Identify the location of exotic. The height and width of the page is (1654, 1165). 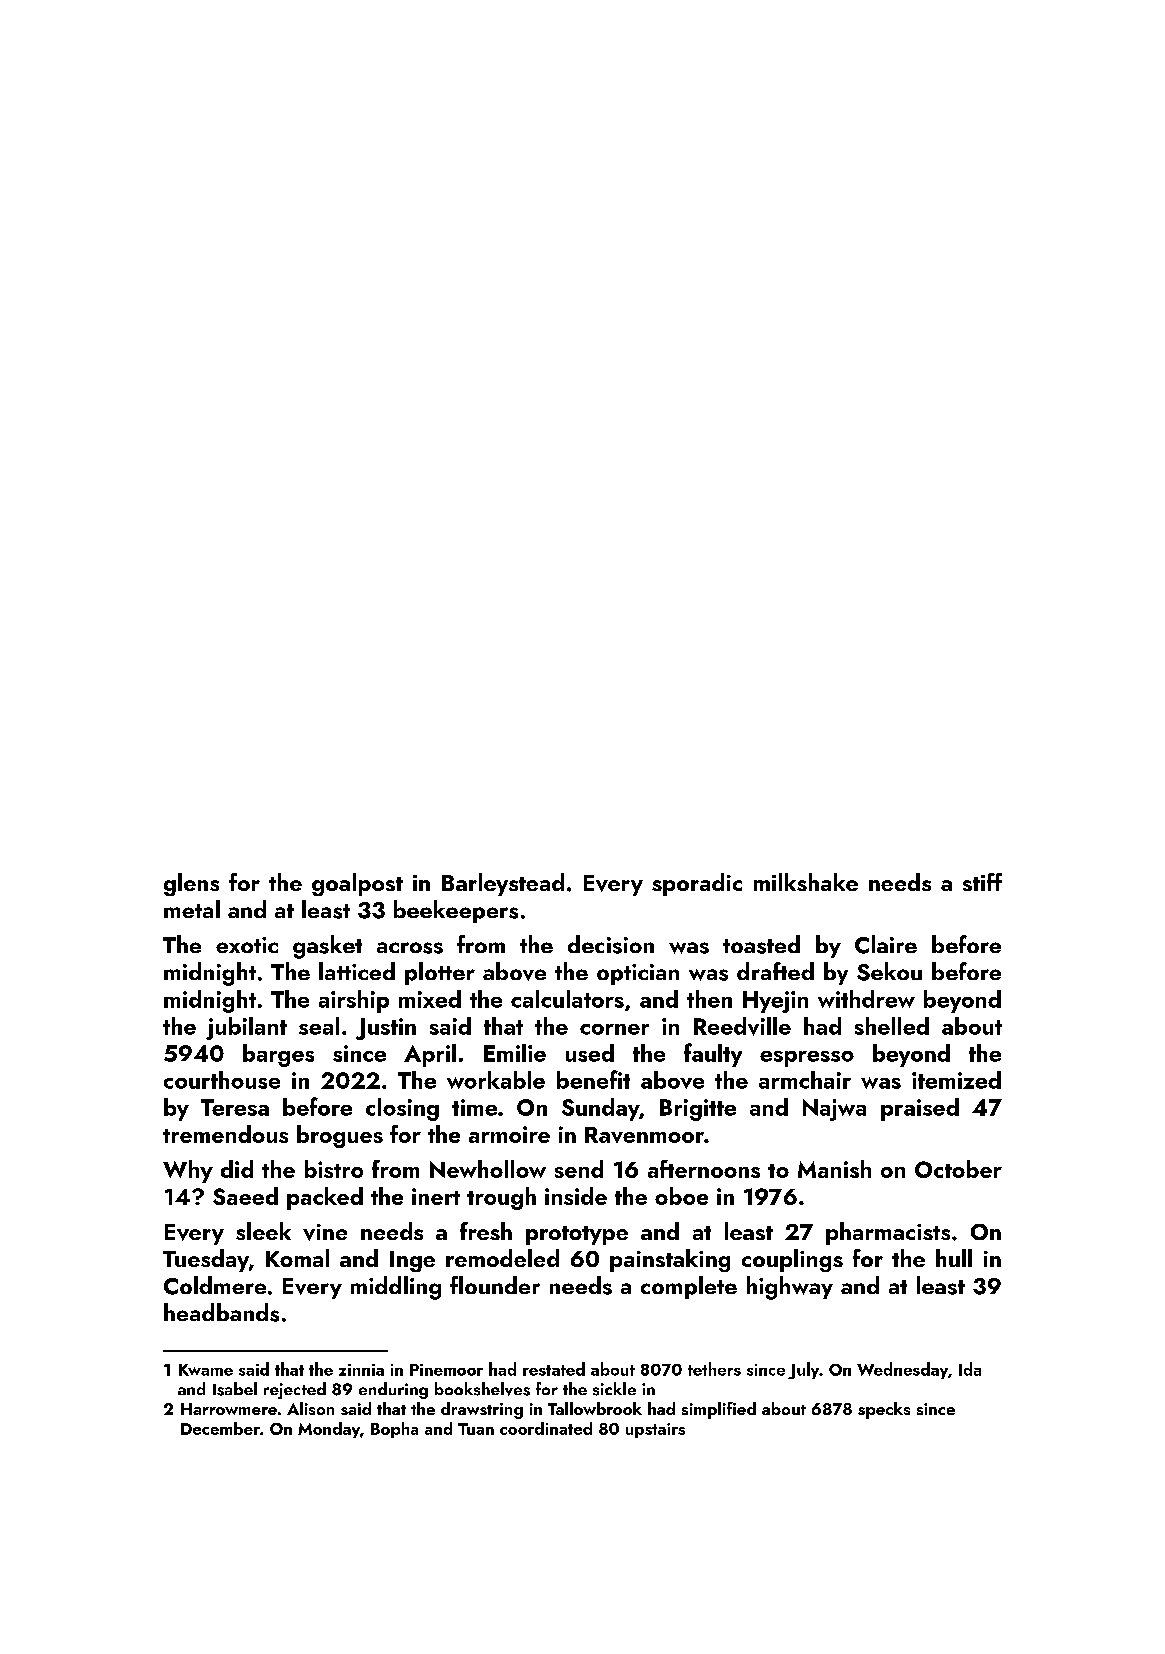
(247, 945).
